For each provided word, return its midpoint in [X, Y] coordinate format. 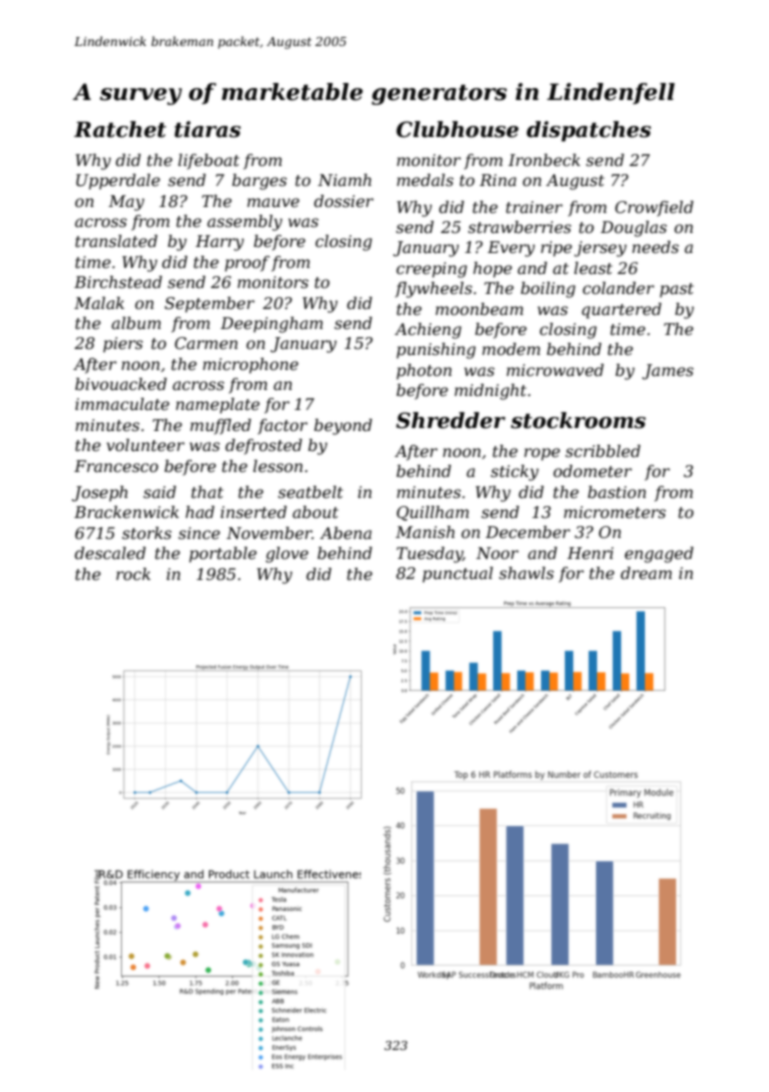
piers [123, 345]
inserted [254, 512]
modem [511, 349]
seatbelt [310, 492]
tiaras [208, 129]
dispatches [589, 131]
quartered [622, 311]
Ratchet [120, 129]
